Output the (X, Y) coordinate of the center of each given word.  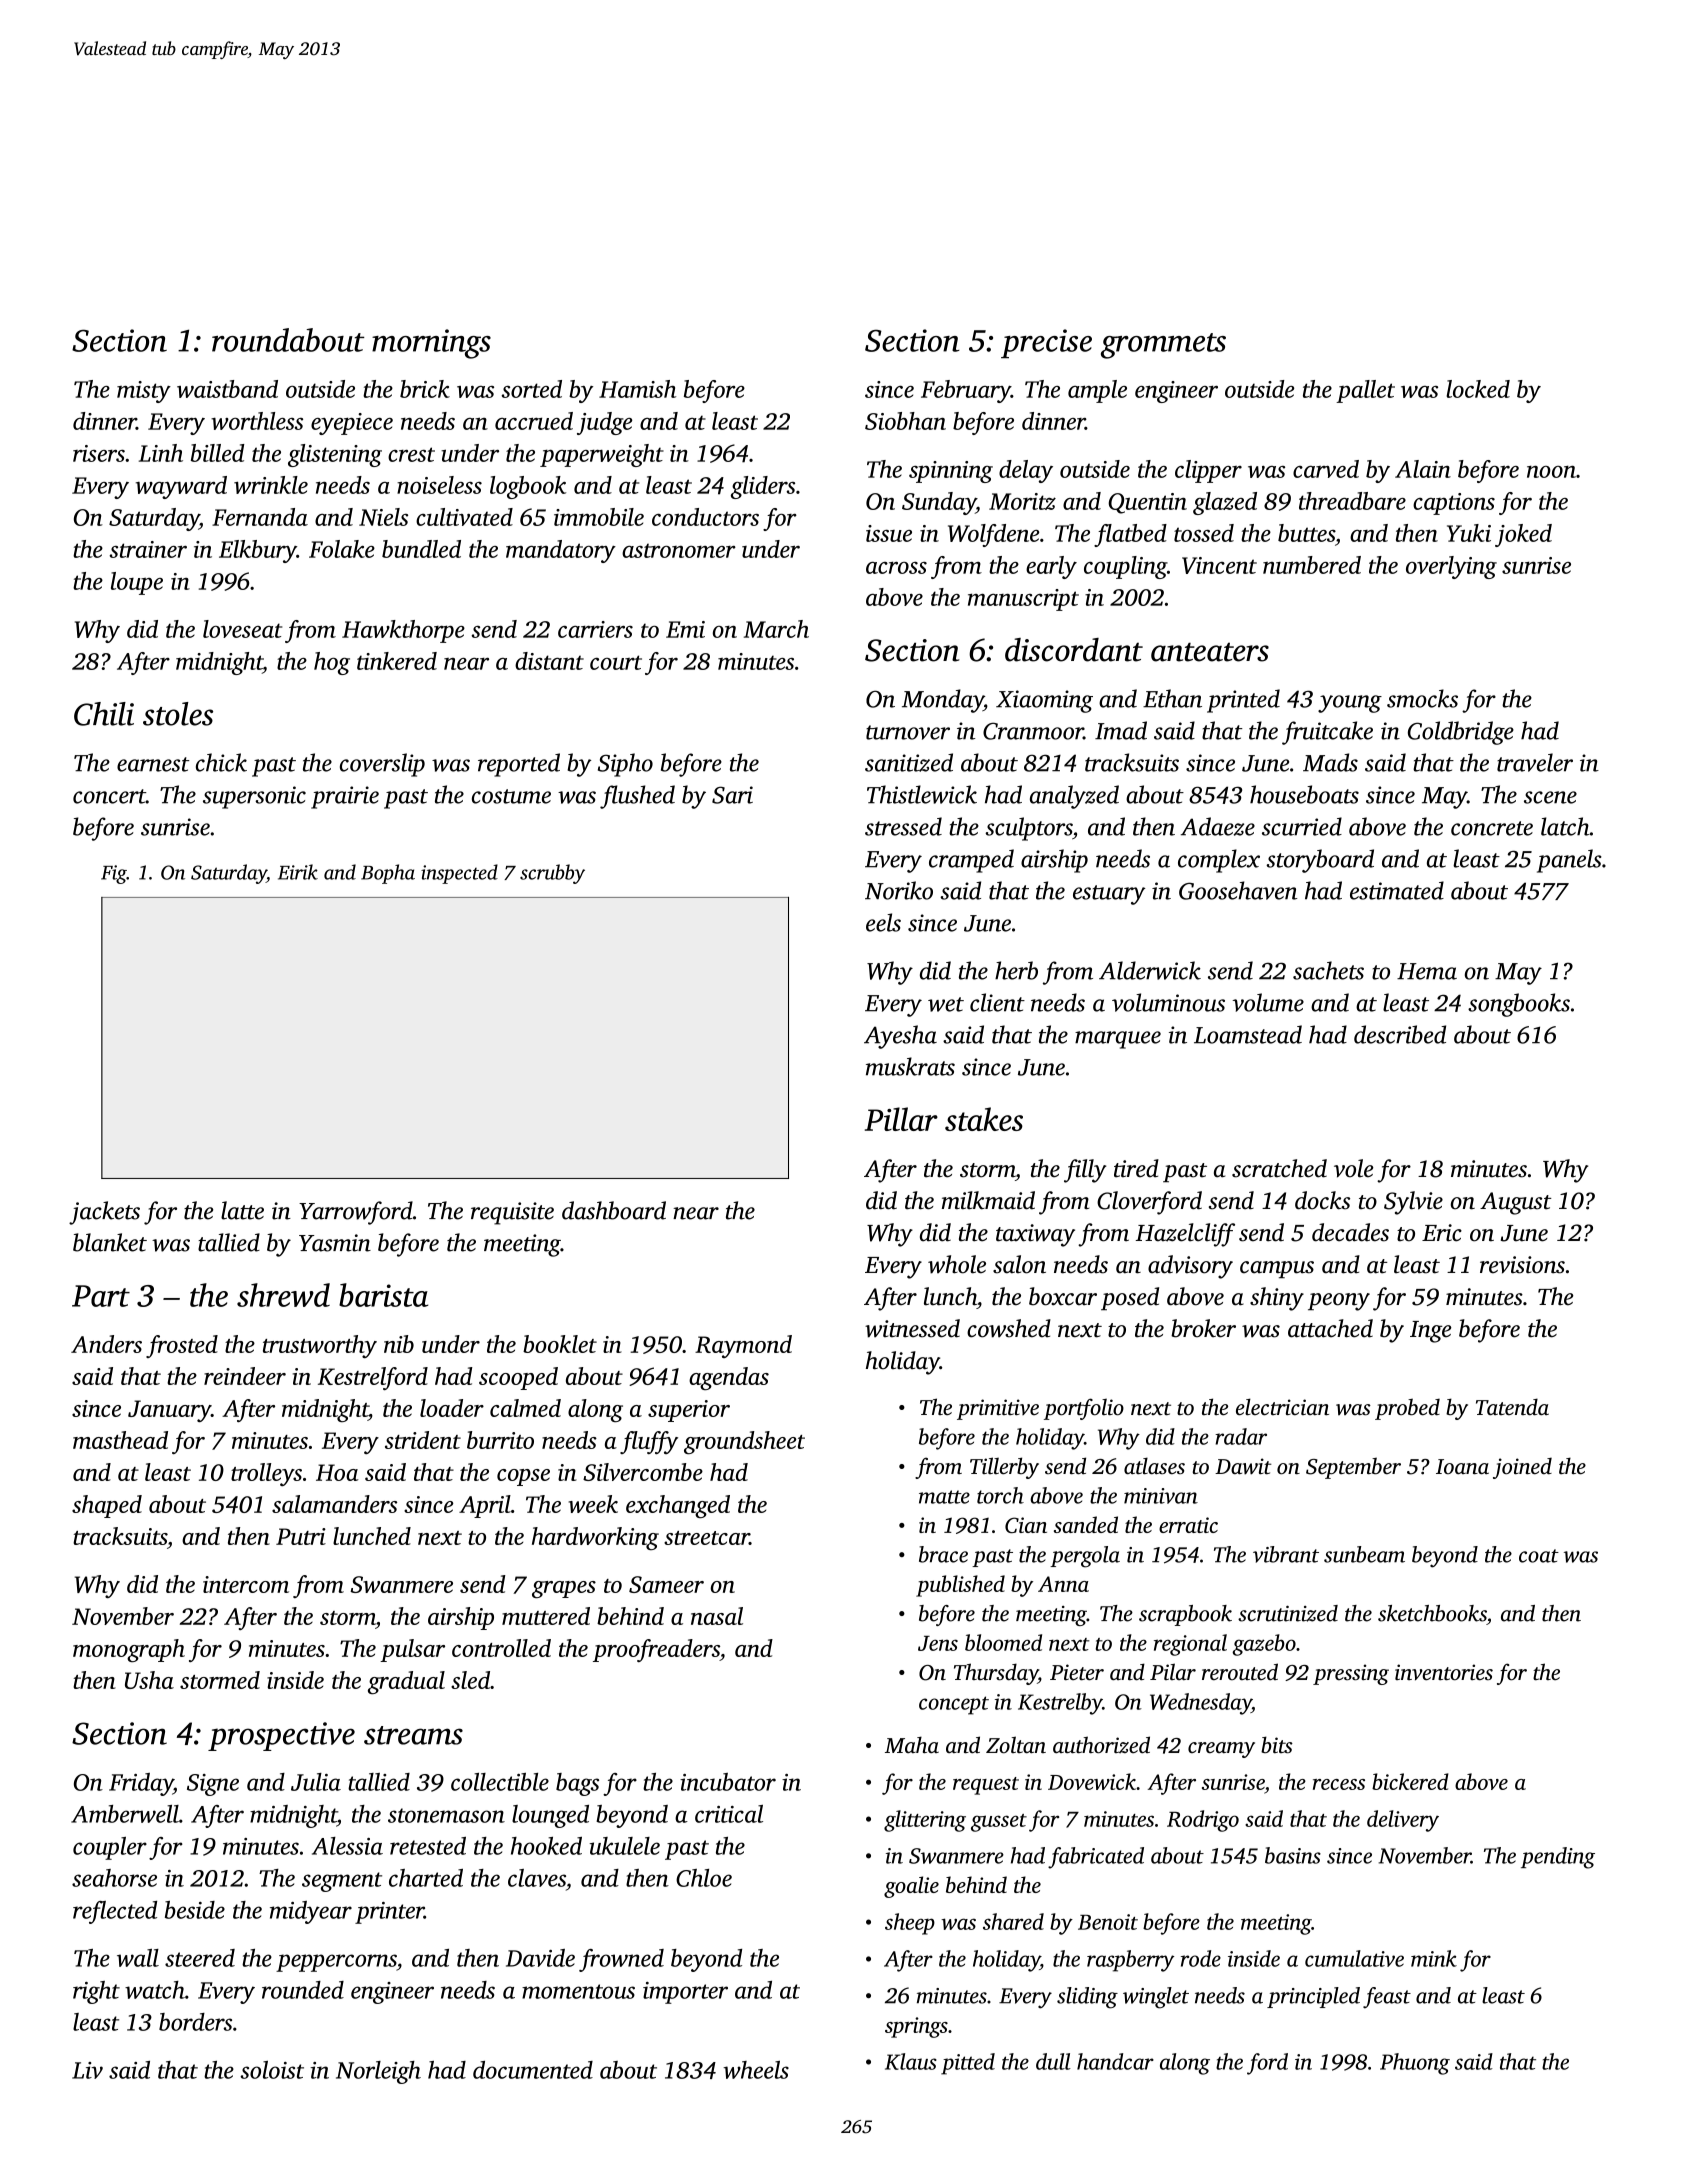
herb (1016, 970)
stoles (178, 714)
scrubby (552, 874)
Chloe (704, 1878)
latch (1565, 826)
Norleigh (378, 2072)
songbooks (1519, 1005)
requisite (512, 1213)
